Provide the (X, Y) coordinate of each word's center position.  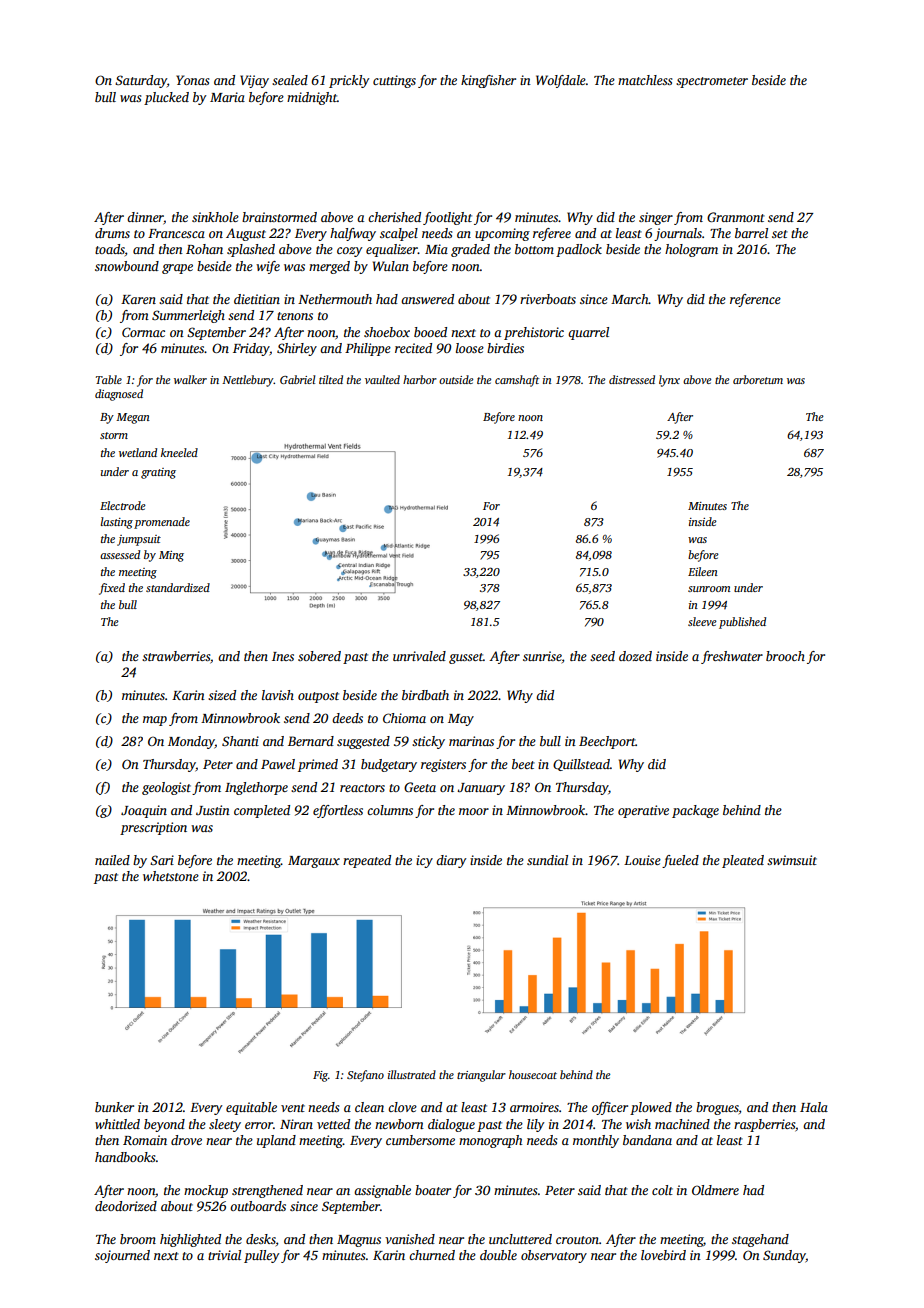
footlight (447, 218)
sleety (225, 1125)
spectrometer (712, 82)
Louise (642, 860)
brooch (785, 656)
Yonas (192, 80)
